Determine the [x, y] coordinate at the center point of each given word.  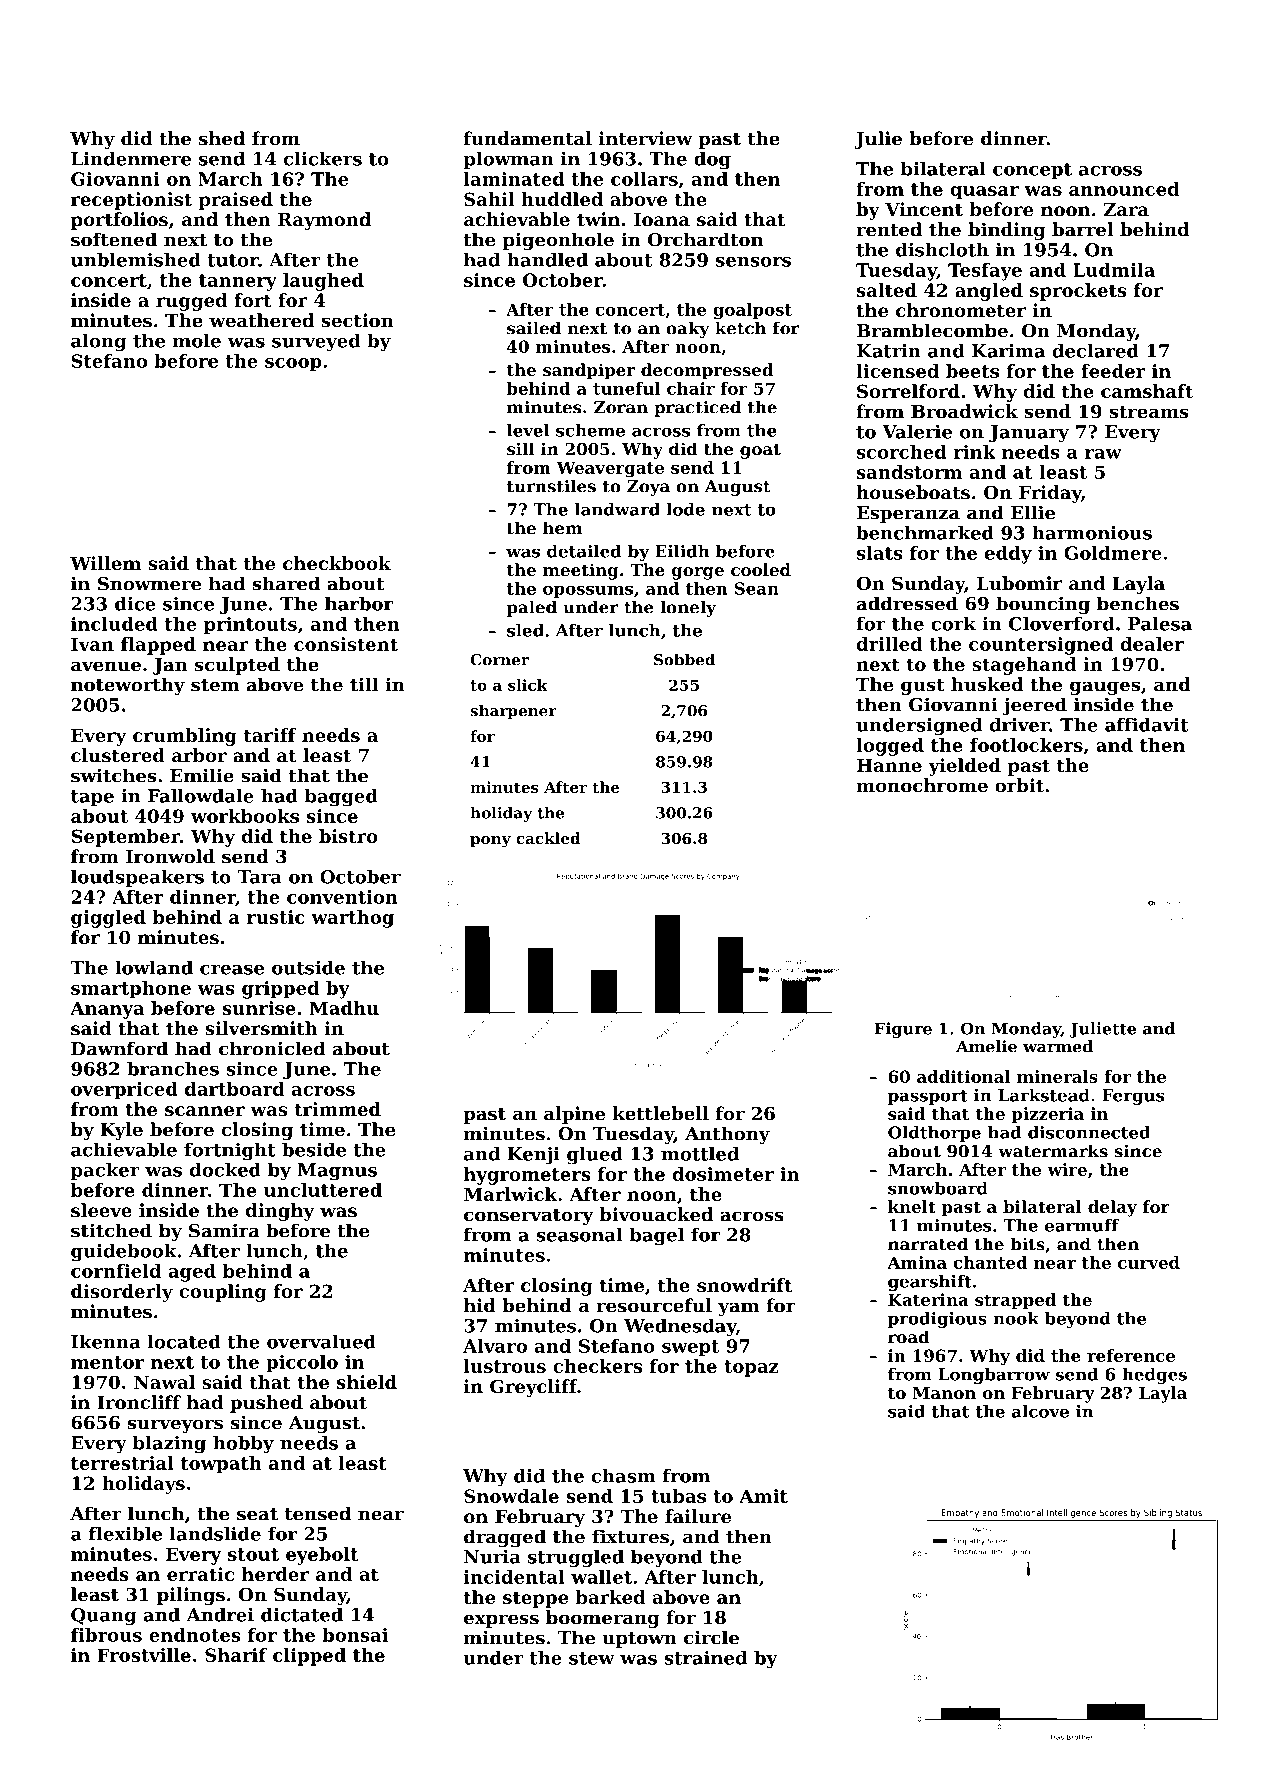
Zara [1126, 209]
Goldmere [1113, 553]
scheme [590, 430]
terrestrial [122, 1463]
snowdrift [744, 1285]
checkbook [337, 563]
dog [712, 160]
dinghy [280, 1212]
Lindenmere [131, 158]
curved [1149, 1262]
